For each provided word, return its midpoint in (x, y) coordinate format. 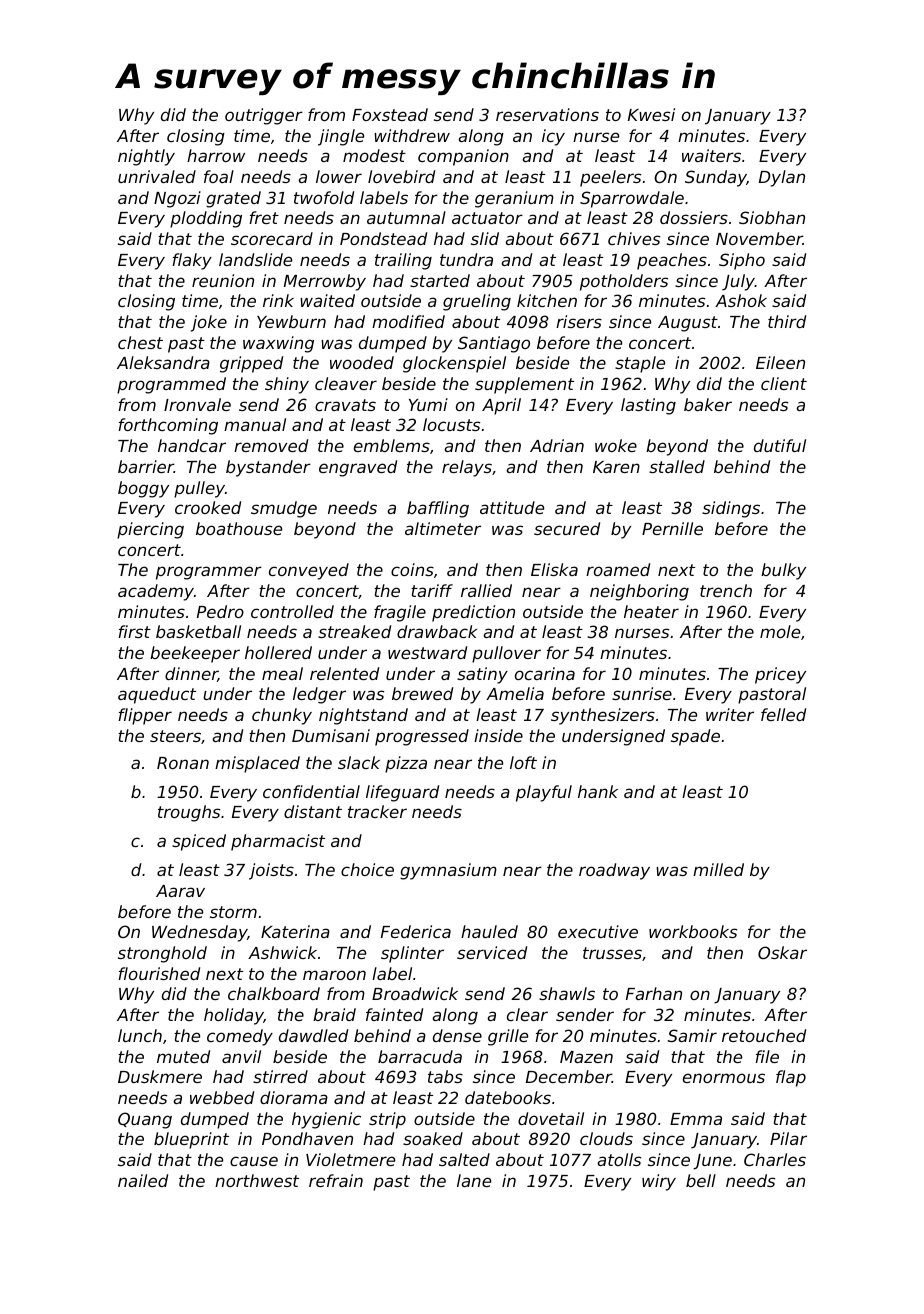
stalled (677, 466)
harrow (216, 155)
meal (282, 673)
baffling (438, 509)
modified (408, 321)
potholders (624, 282)
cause (254, 1161)
